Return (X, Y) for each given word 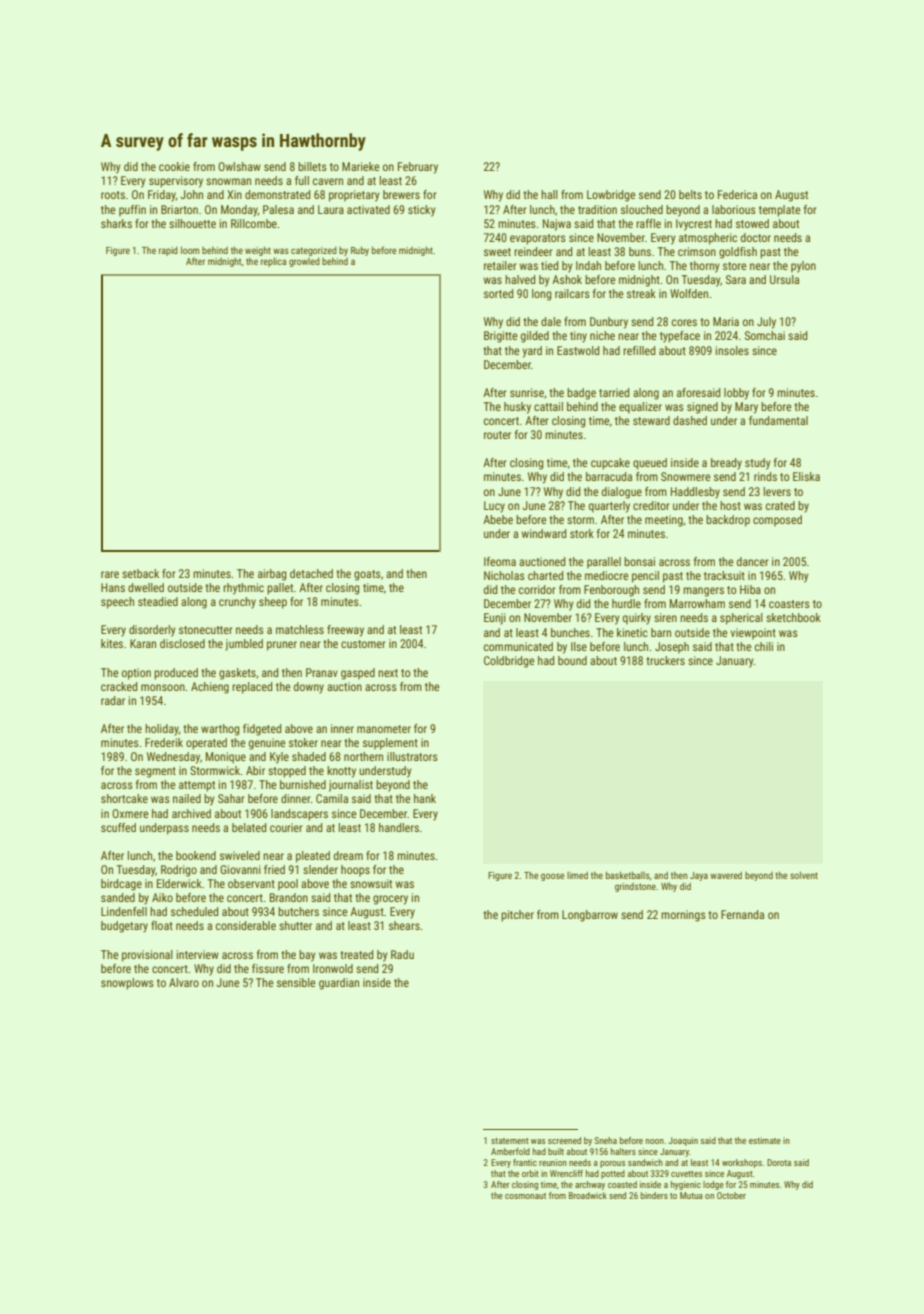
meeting (664, 521)
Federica (737, 194)
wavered (726, 875)
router (497, 435)
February (418, 168)
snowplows (127, 984)
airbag (272, 575)
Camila (332, 798)
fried (274, 869)
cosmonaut (525, 1196)
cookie (174, 166)
